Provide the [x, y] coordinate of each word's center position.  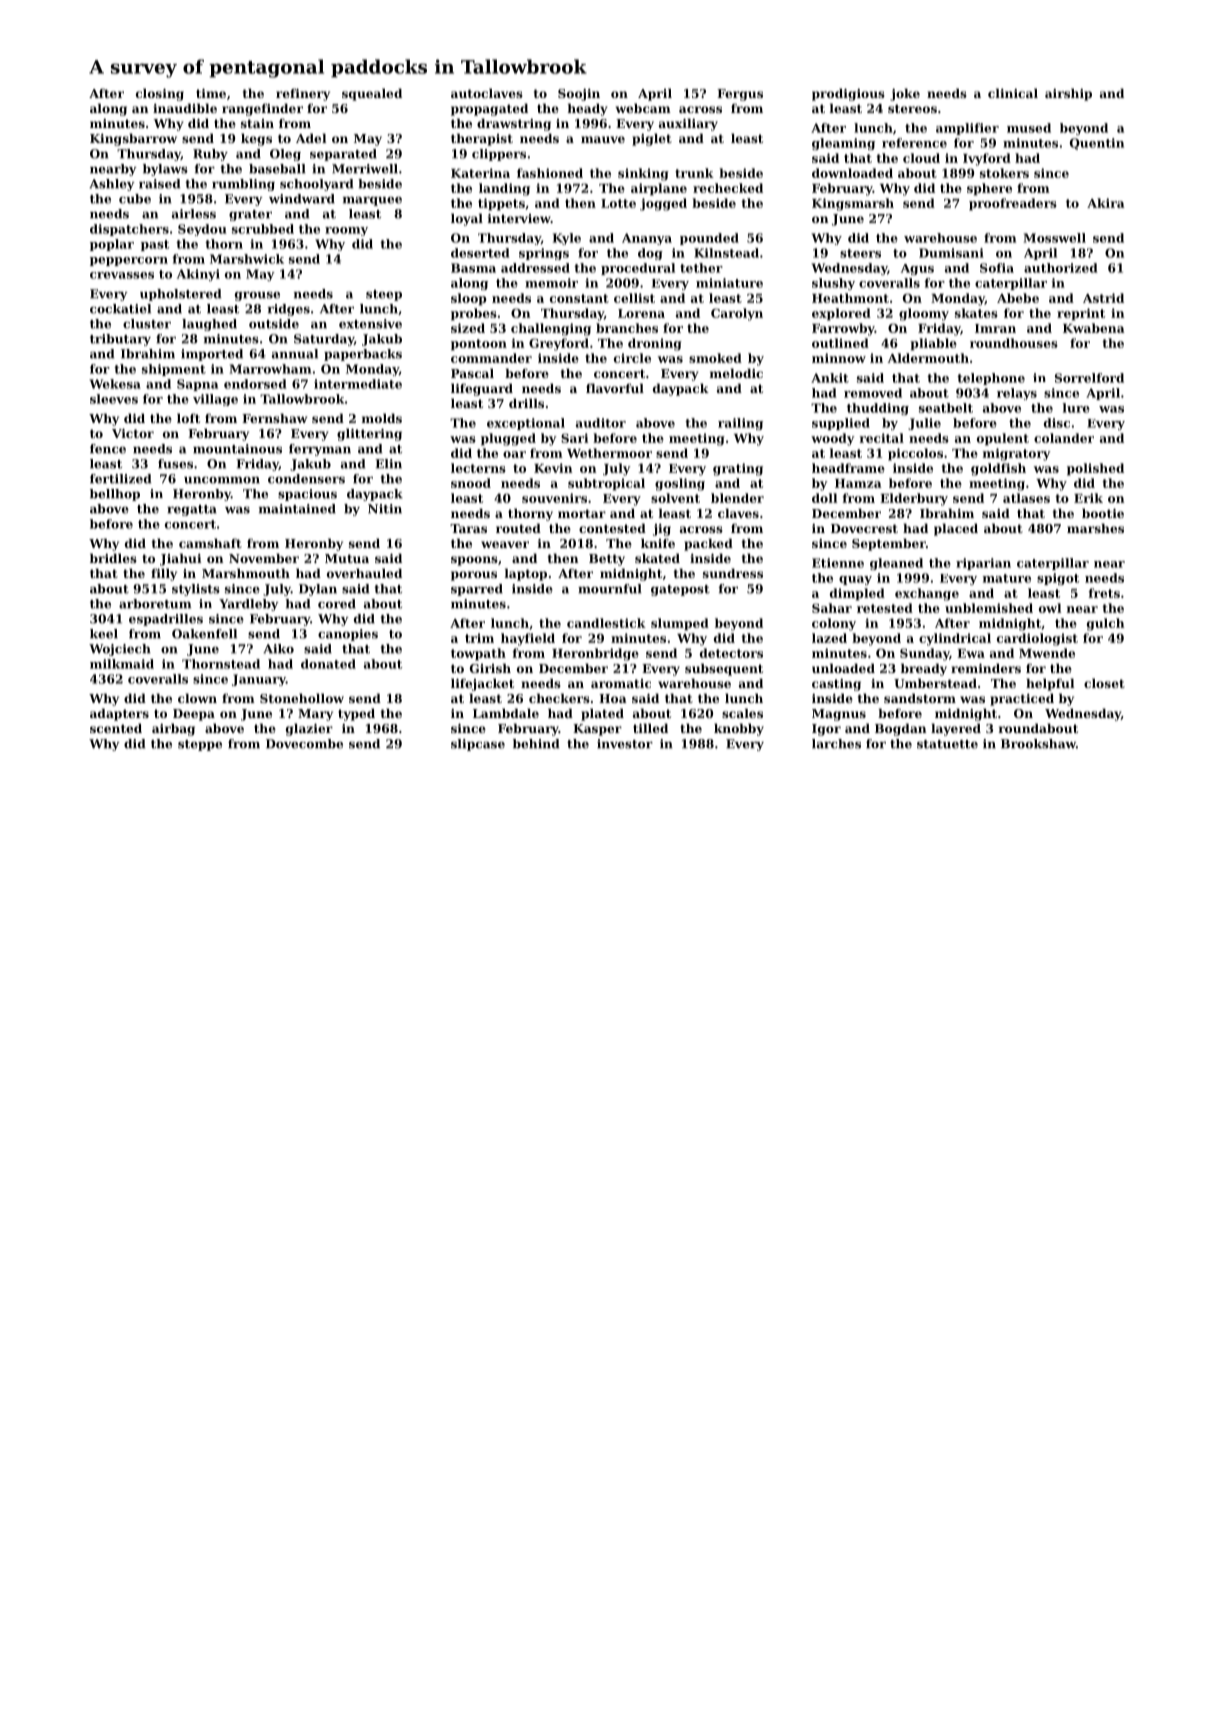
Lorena [641, 313]
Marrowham [270, 369]
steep [384, 295]
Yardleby [249, 605]
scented [116, 728]
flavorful [615, 388]
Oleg [285, 155]
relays [1017, 394]
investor [625, 744]
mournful [610, 589]
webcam [643, 108]
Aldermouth [928, 358]
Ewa [971, 653]
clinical [1013, 93]
